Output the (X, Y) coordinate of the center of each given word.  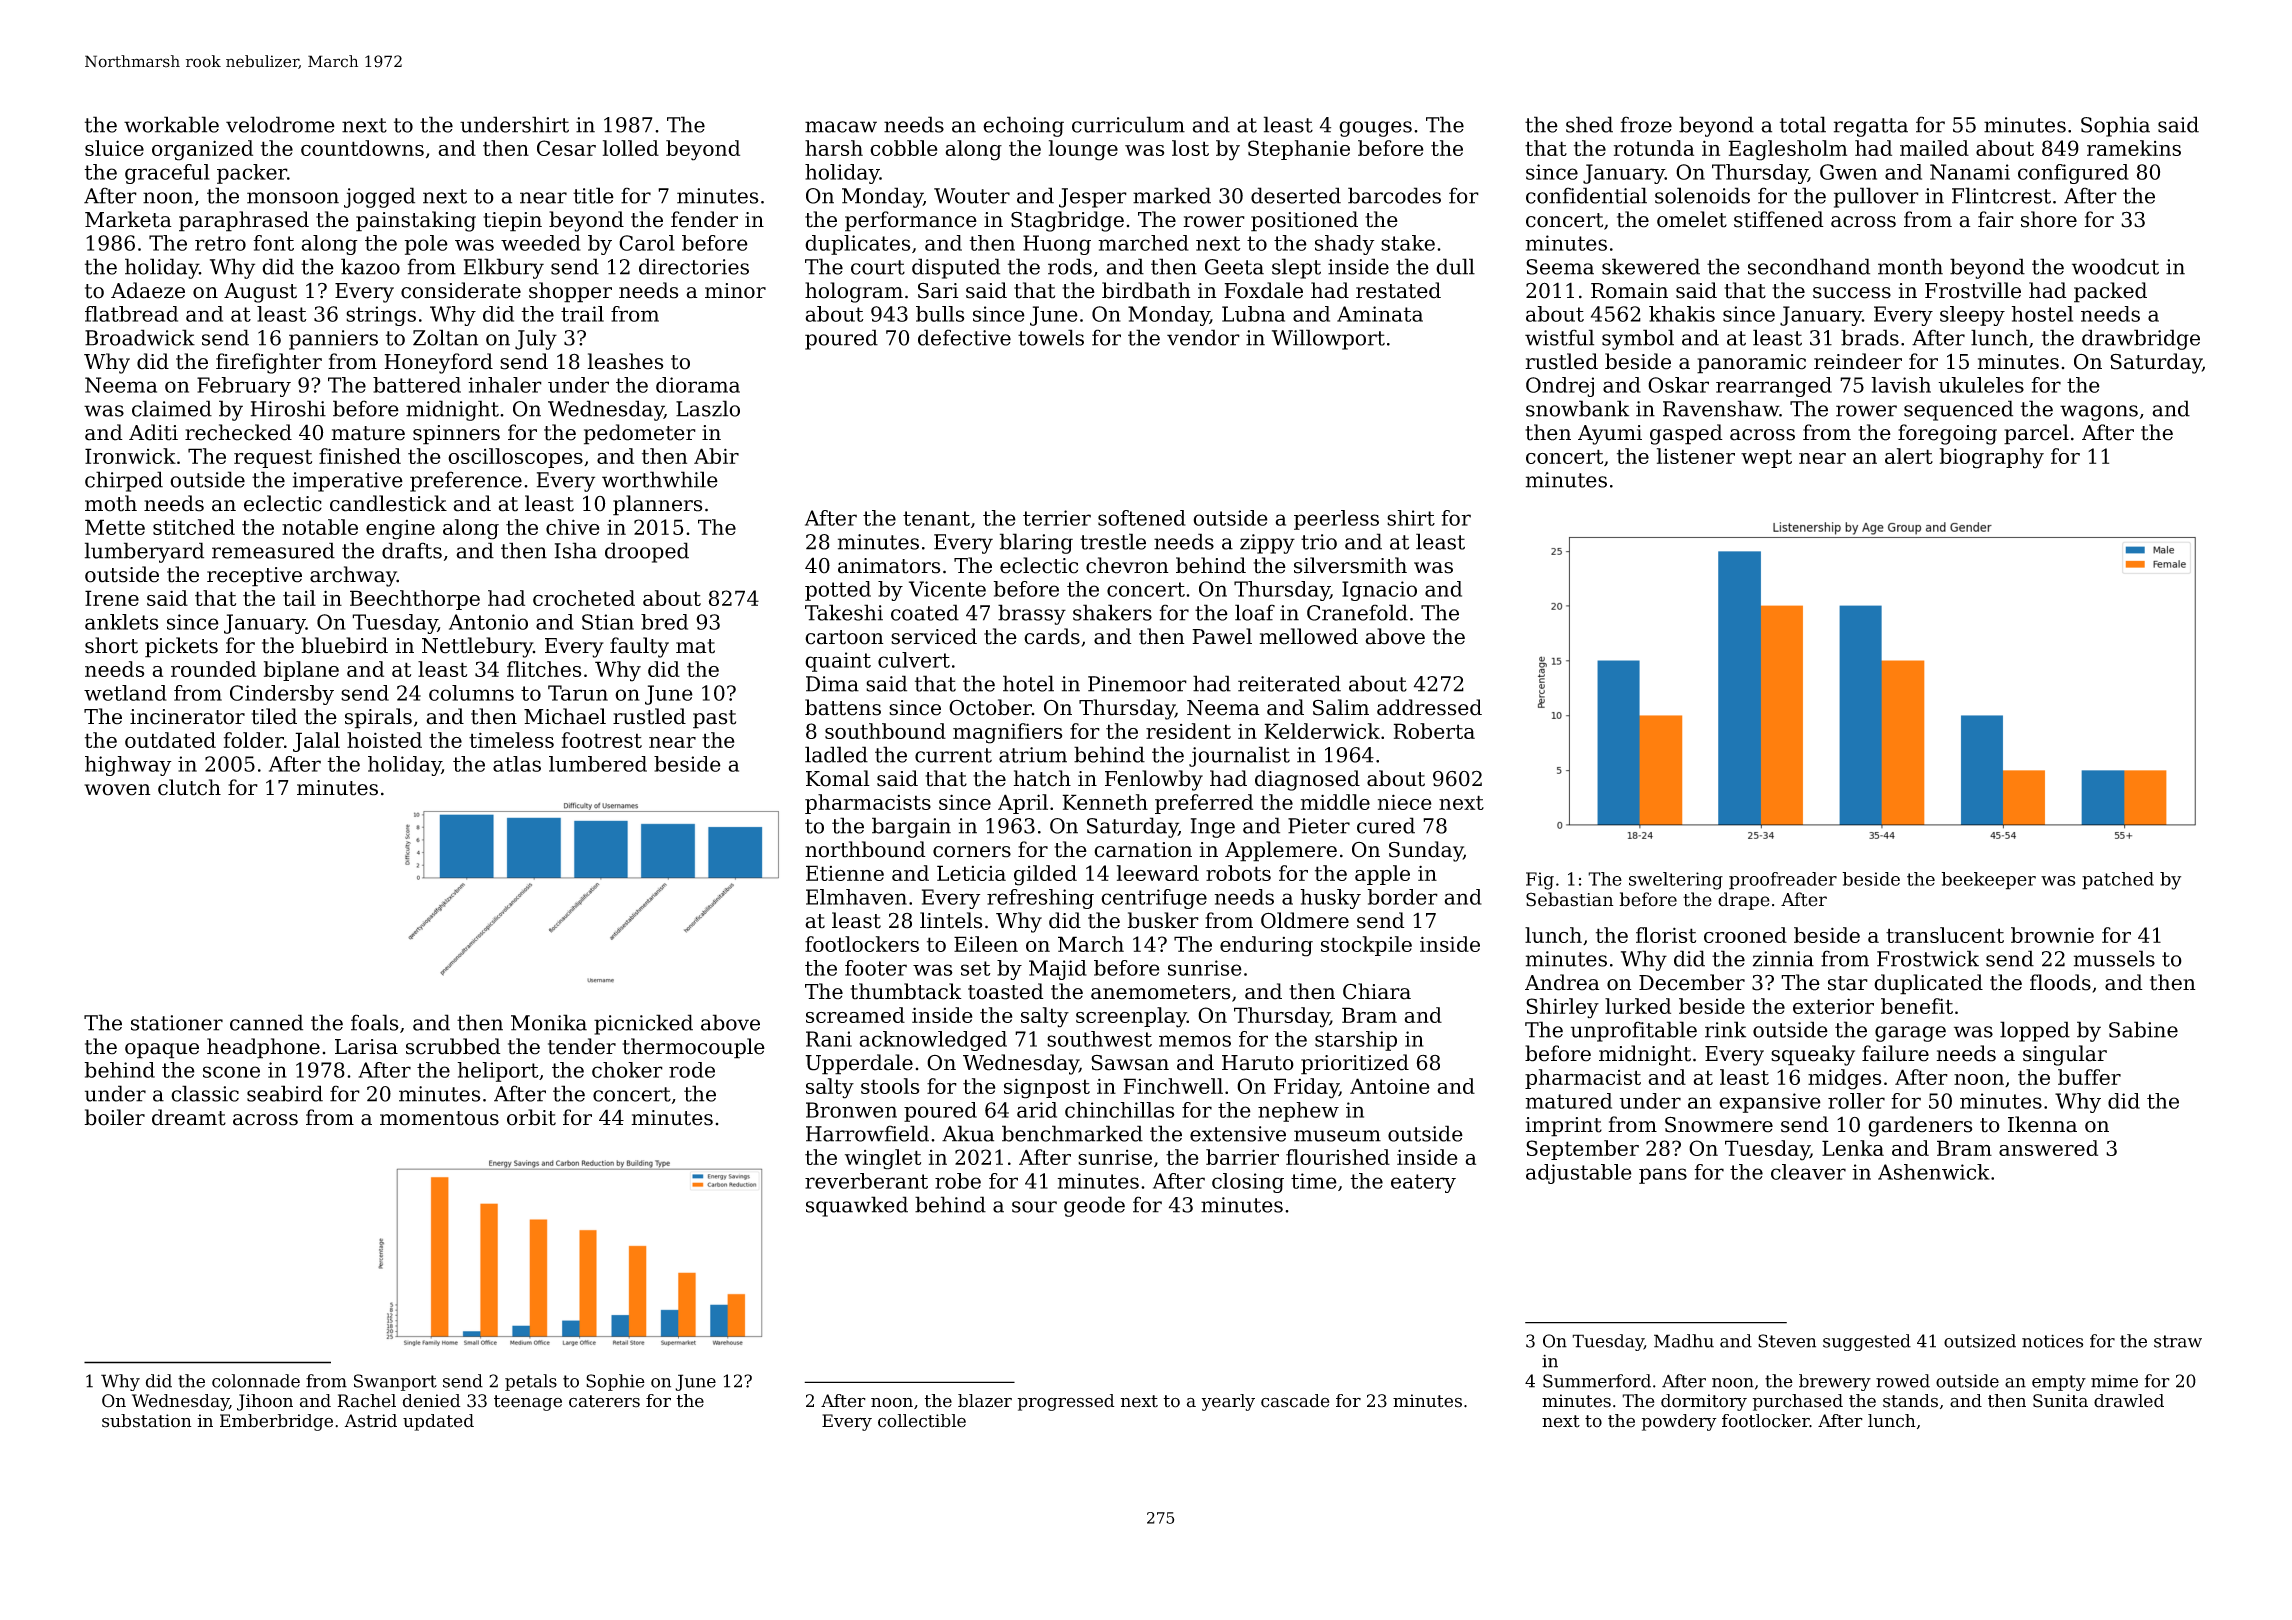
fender (704, 219)
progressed (1066, 1402)
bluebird (344, 645)
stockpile (1366, 946)
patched (2118, 881)
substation (147, 1421)
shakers (1112, 612)
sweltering (1676, 881)
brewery (1835, 1382)
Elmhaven (856, 897)
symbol (1638, 339)
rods (1070, 266)
